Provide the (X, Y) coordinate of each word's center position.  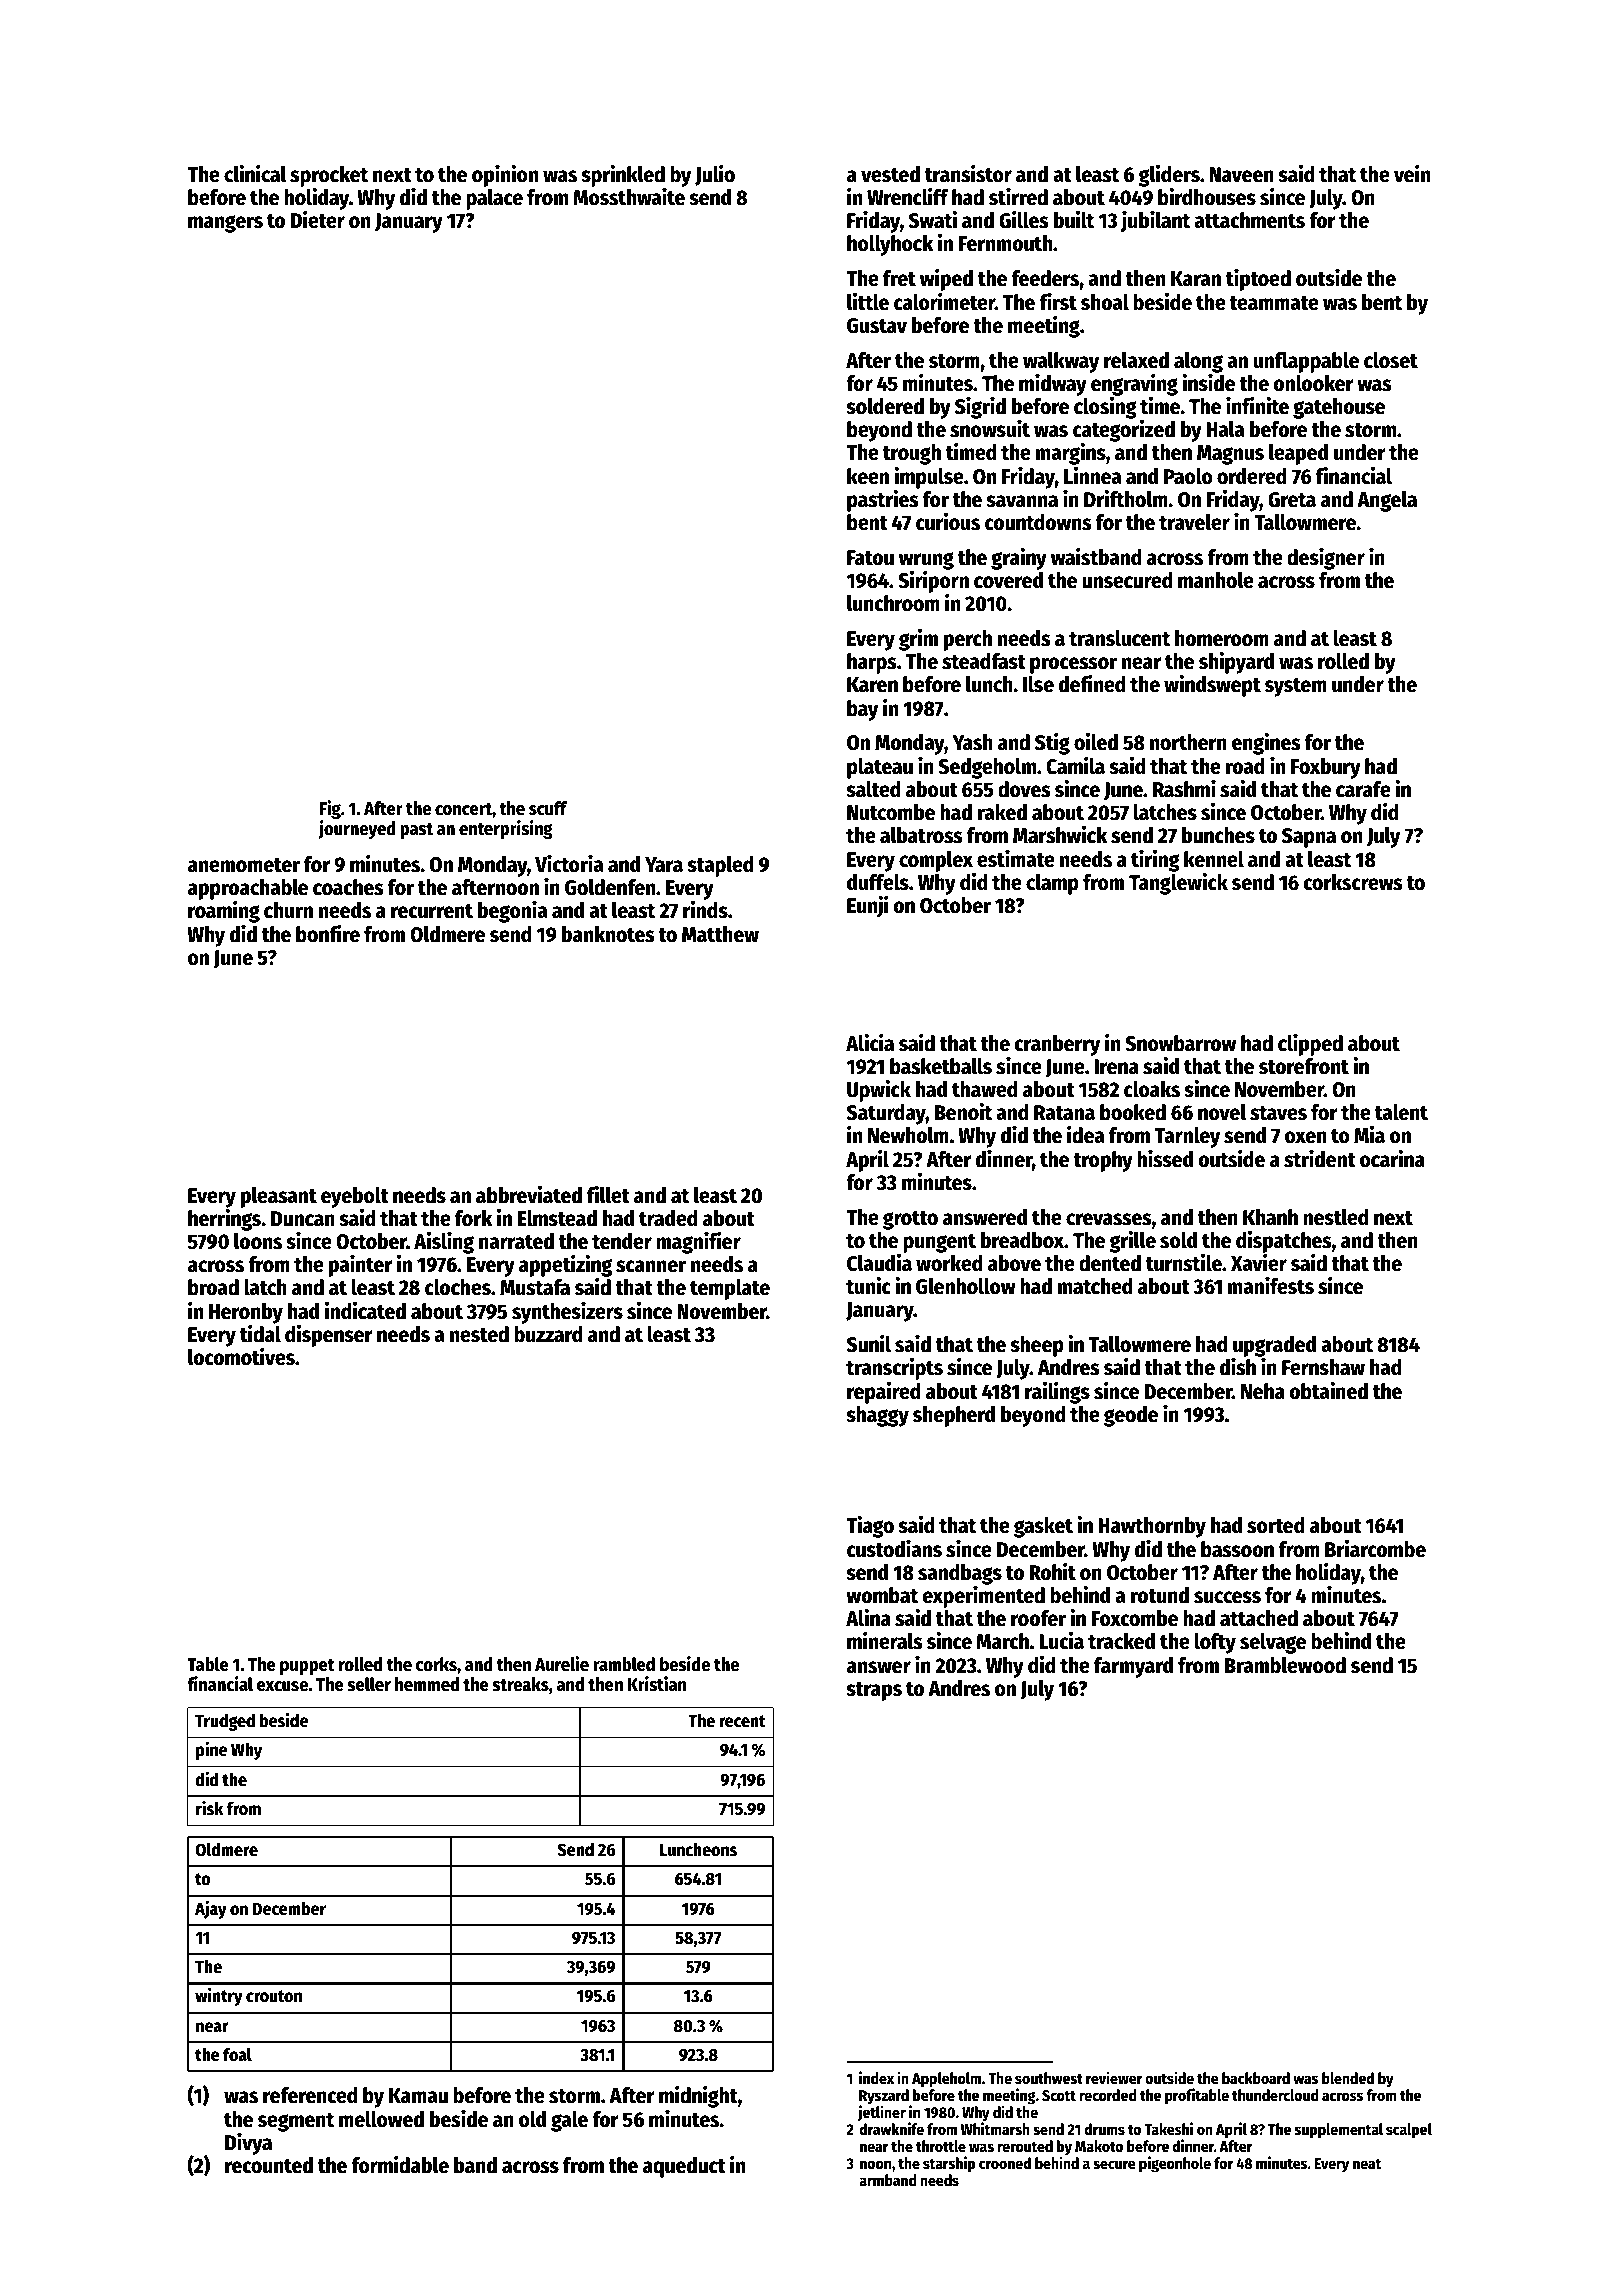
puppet (307, 1667)
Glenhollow (966, 1286)
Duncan (303, 1219)
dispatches (1284, 1242)
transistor (968, 174)
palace (494, 199)
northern (1188, 742)
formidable (400, 2165)
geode (1131, 1416)
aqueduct (684, 2167)
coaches (348, 887)
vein (1412, 174)
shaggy (877, 1416)
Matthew (720, 934)
